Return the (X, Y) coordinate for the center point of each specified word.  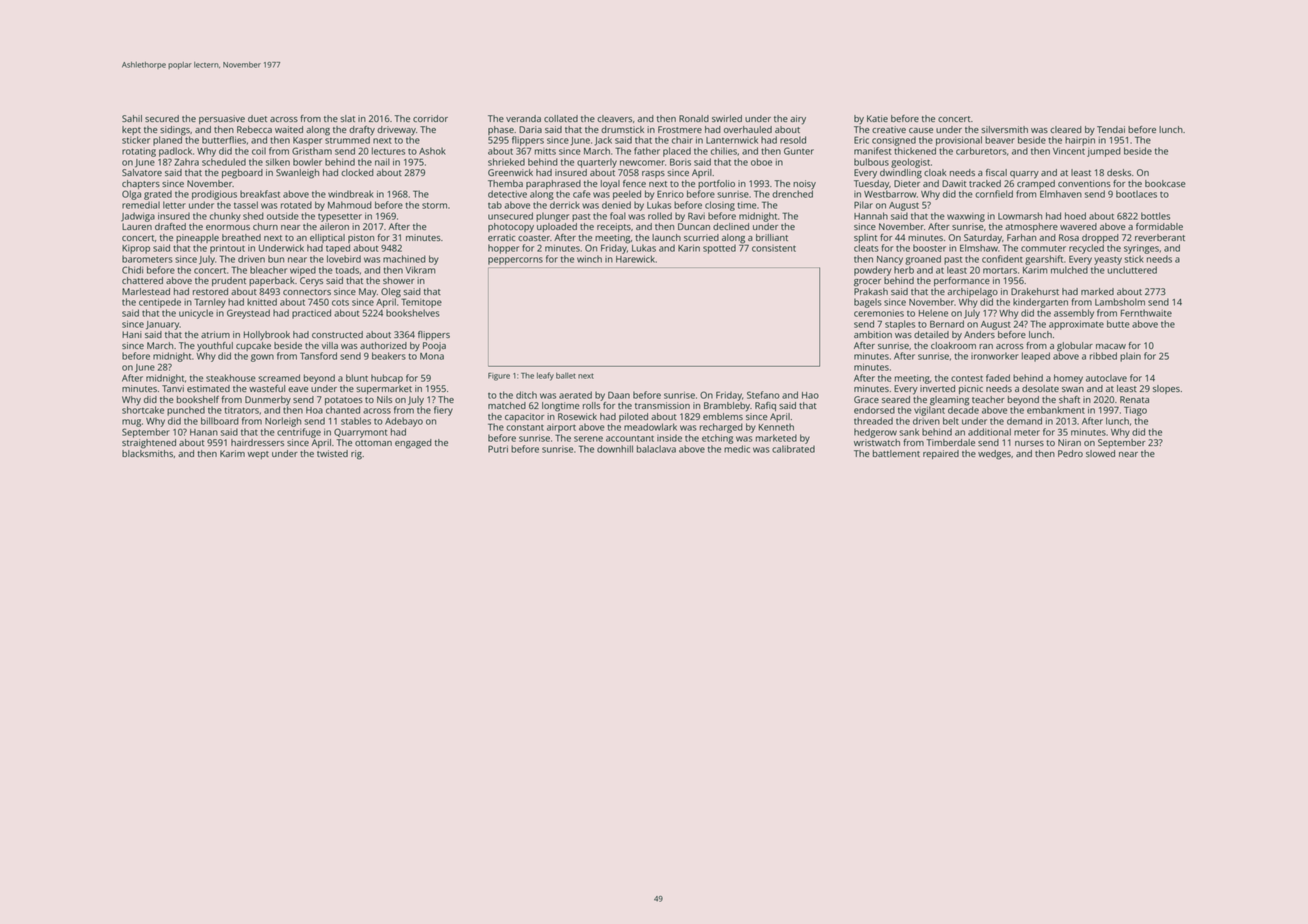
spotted (719, 249)
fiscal (996, 172)
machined (404, 259)
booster (929, 248)
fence (634, 183)
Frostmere (680, 129)
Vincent (1069, 151)
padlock (175, 152)
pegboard (242, 174)
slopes (1166, 389)
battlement (896, 453)
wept (258, 455)
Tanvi (173, 388)
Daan (619, 395)
